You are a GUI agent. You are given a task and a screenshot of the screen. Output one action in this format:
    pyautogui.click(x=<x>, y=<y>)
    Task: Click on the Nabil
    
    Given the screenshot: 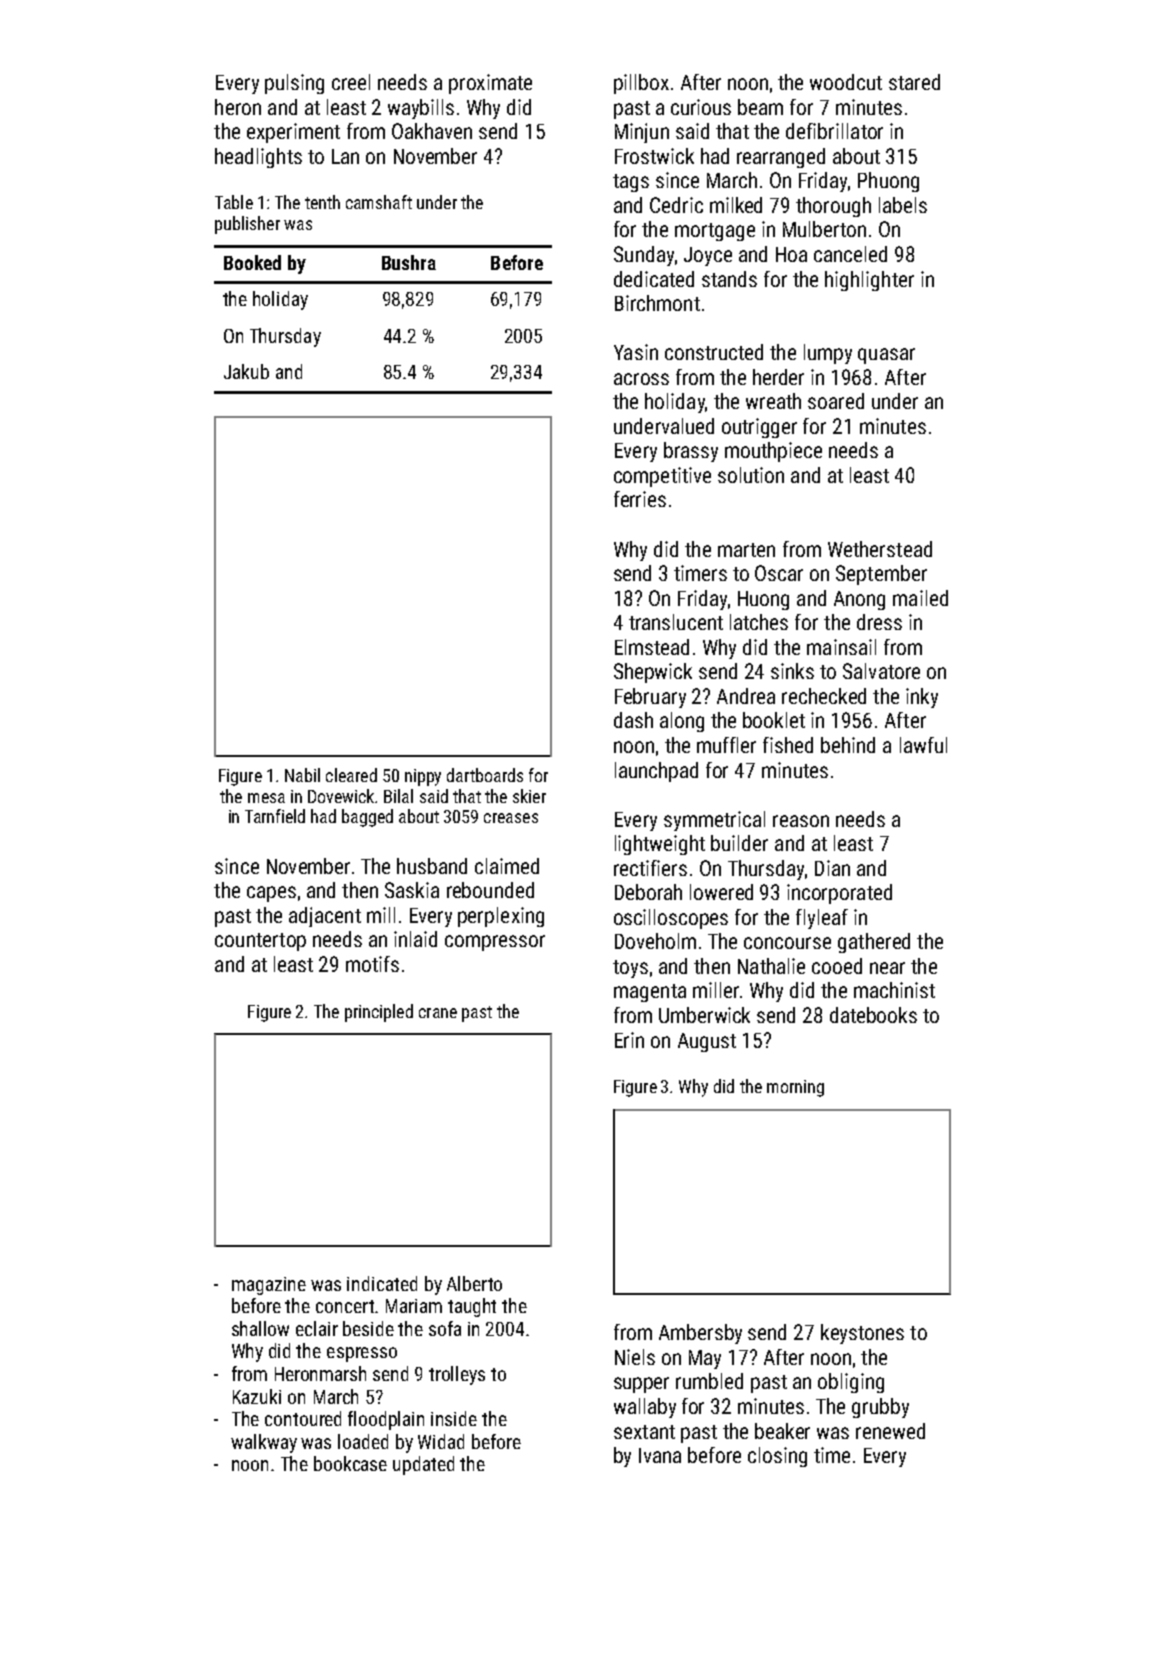 What is the action you would take?
    pyautogui.click(x=302, y=775)
